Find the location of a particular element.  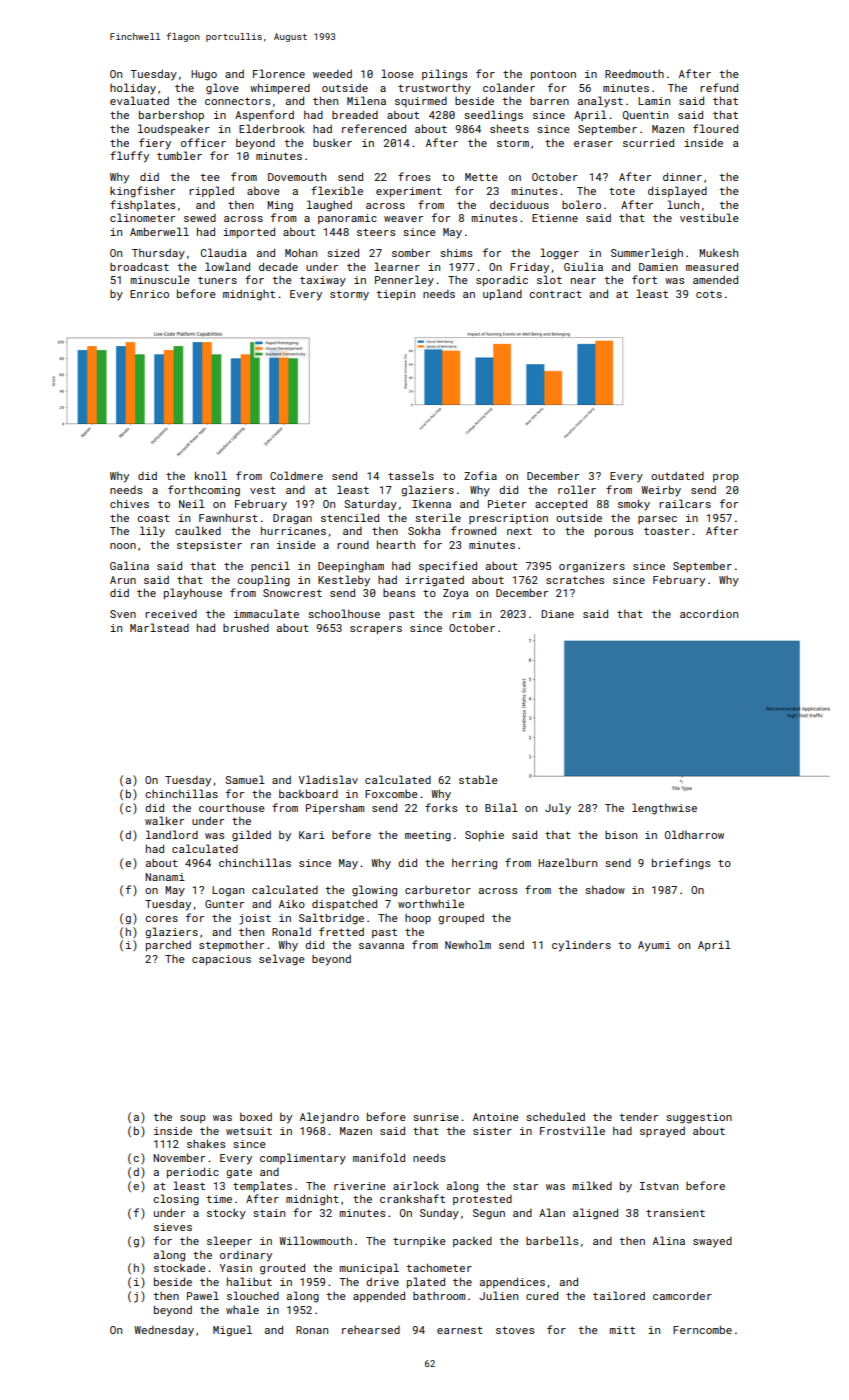

whimpered is located at coordinates (280, 88).
